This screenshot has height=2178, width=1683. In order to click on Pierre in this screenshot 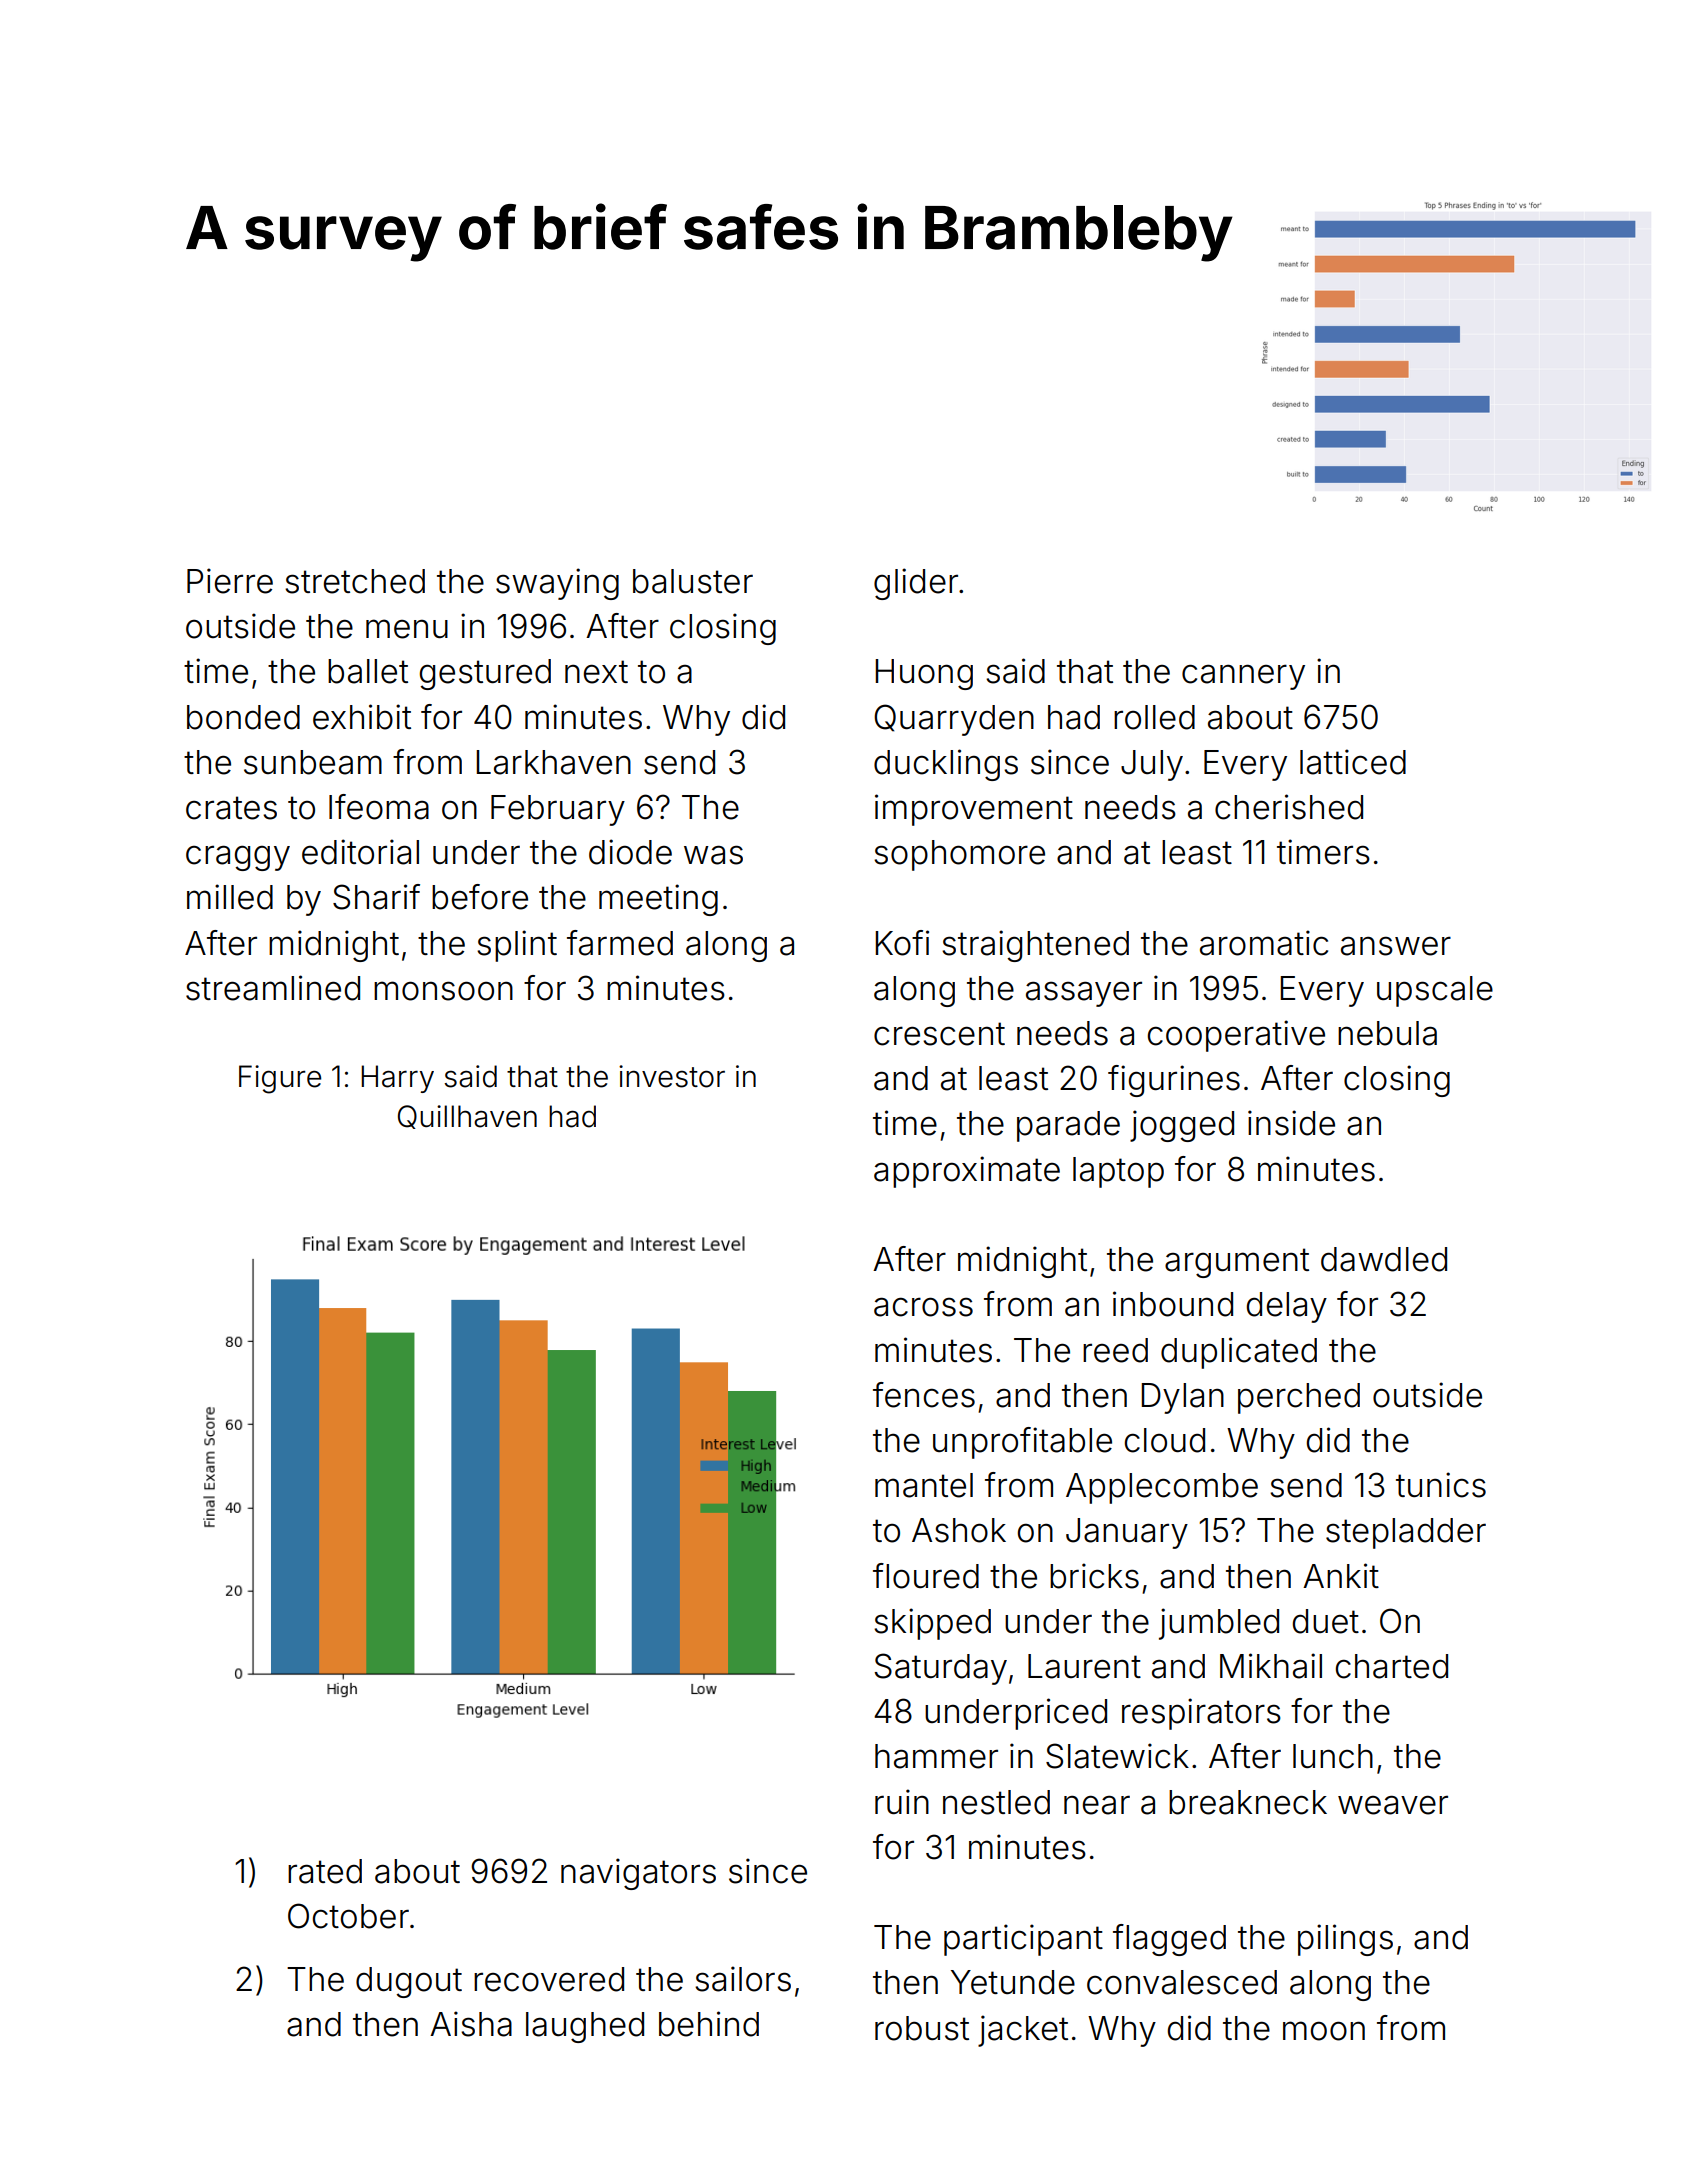, I will do `click(230, 581)`.
